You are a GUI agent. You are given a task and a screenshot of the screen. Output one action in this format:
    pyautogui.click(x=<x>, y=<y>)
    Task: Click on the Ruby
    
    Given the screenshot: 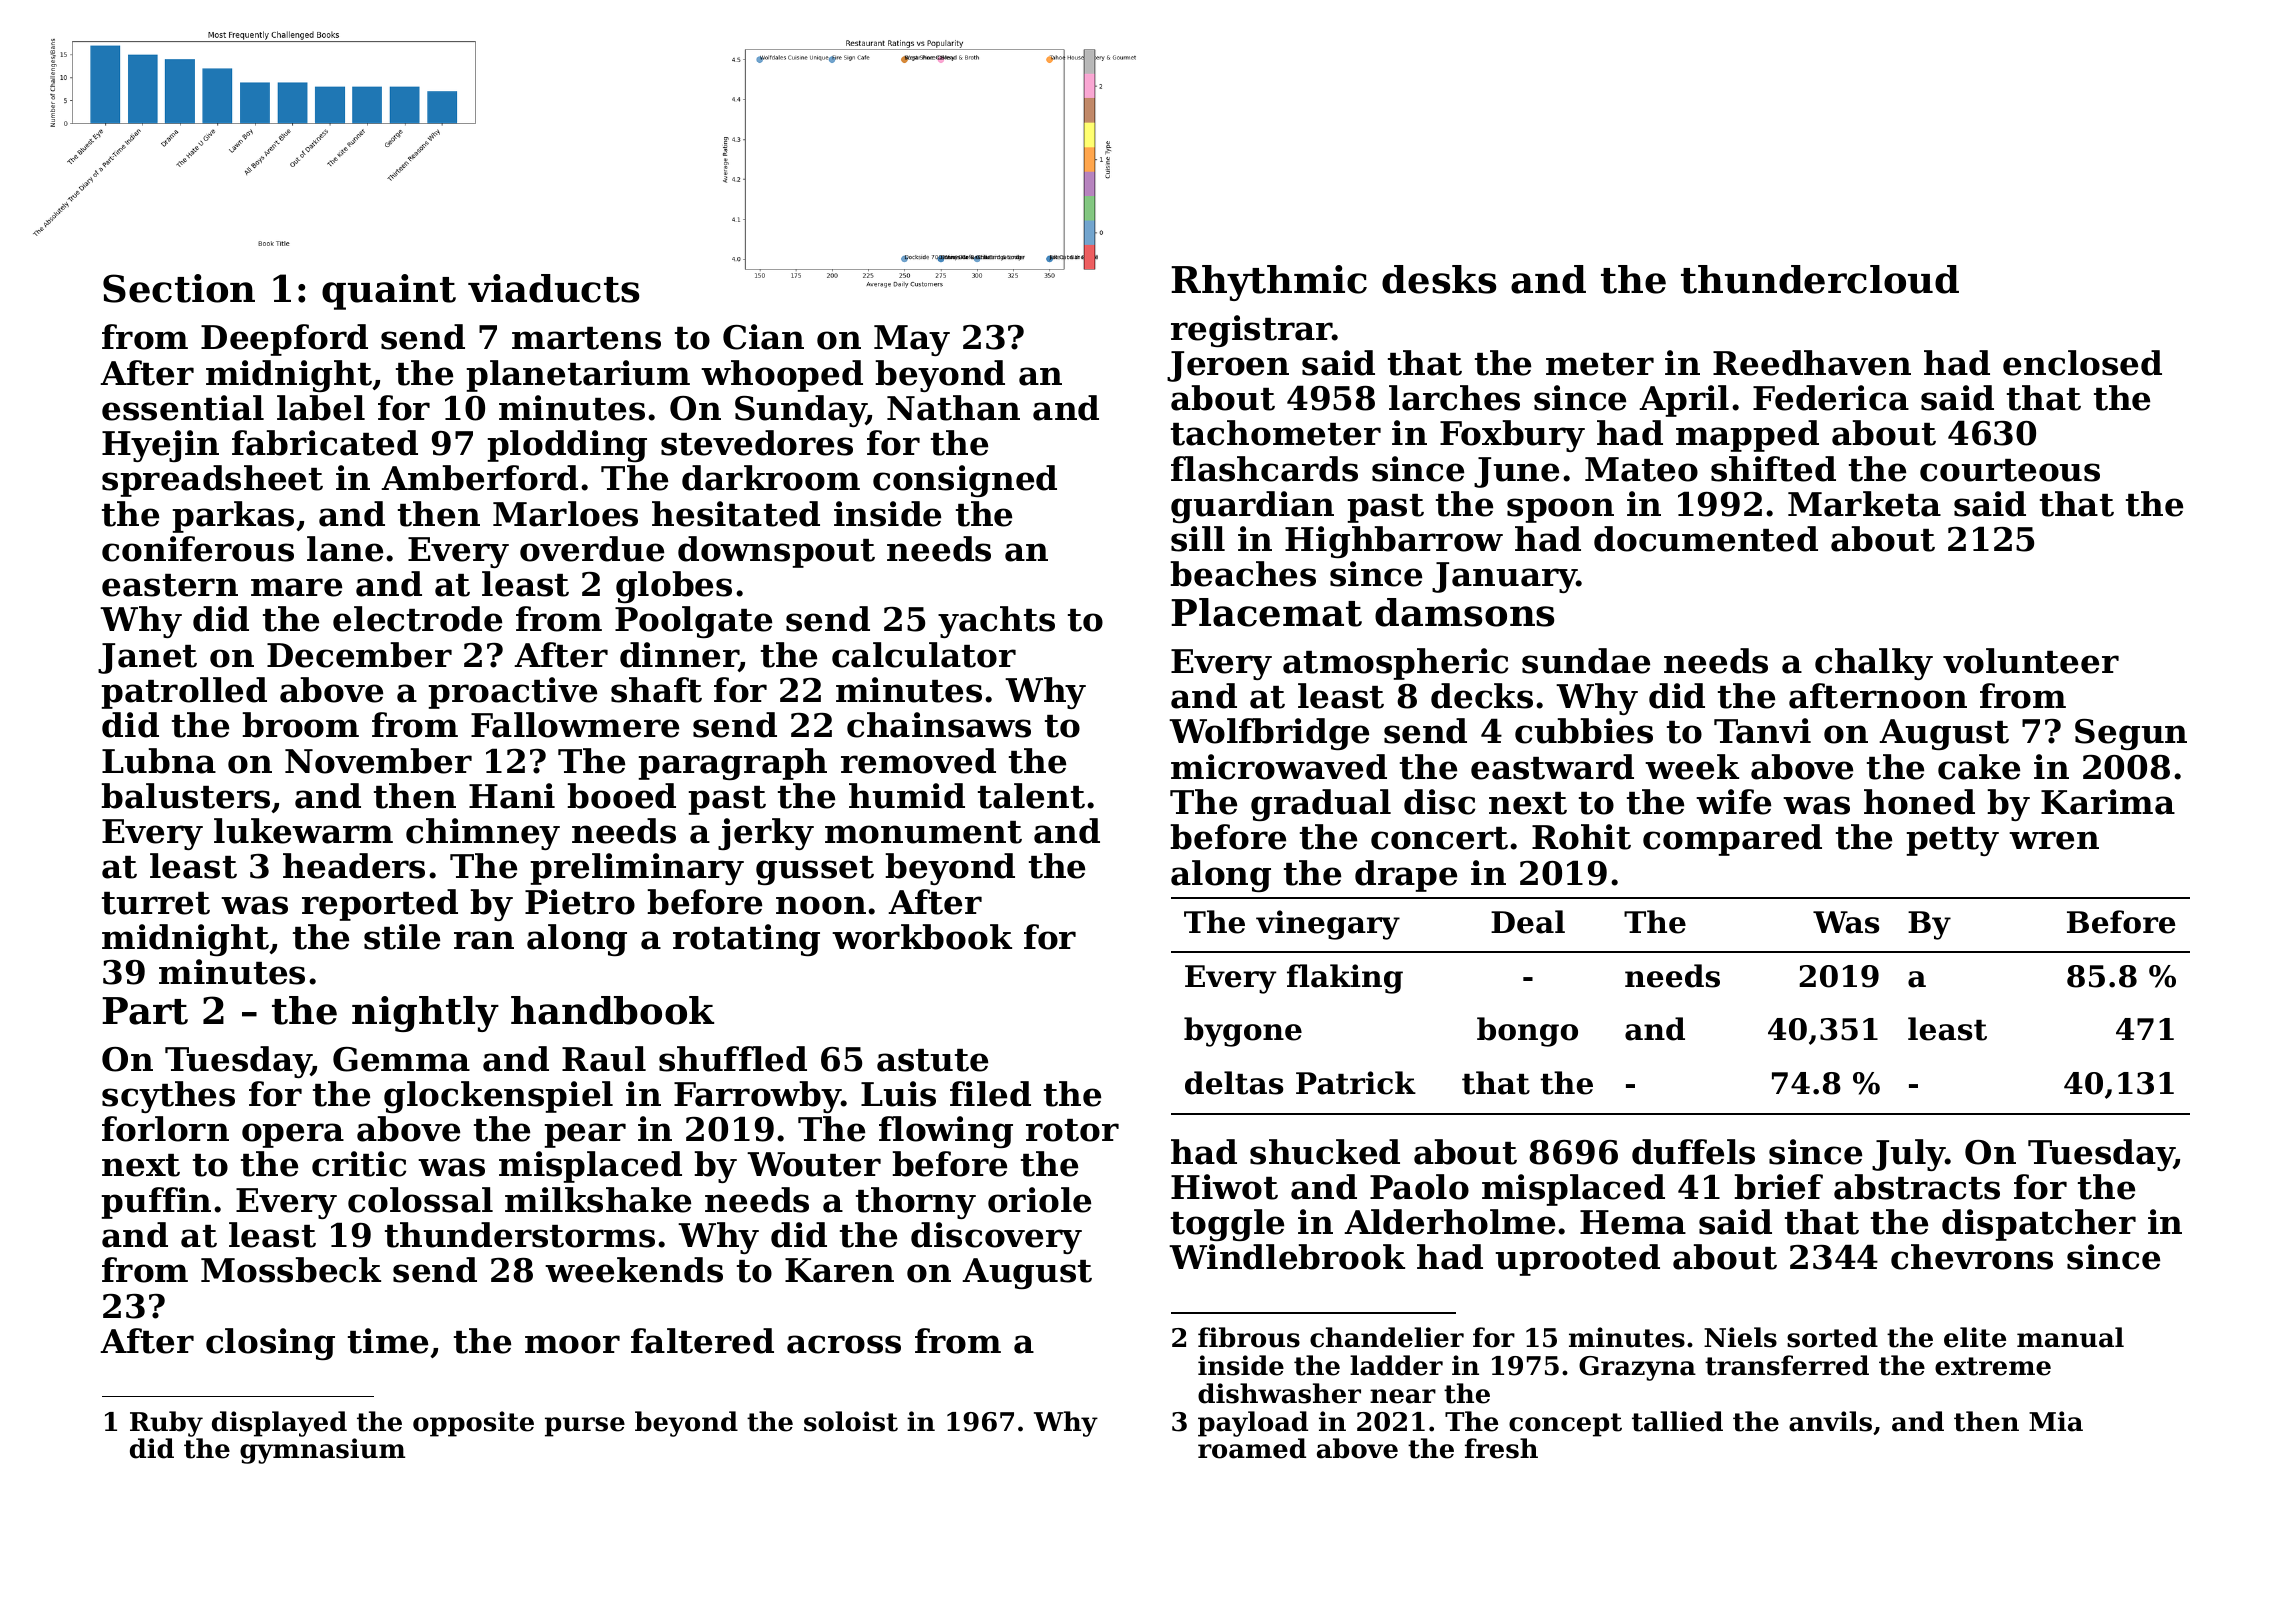 What is the action you would take?
    pyautogui.click(x=166, y=1424)
